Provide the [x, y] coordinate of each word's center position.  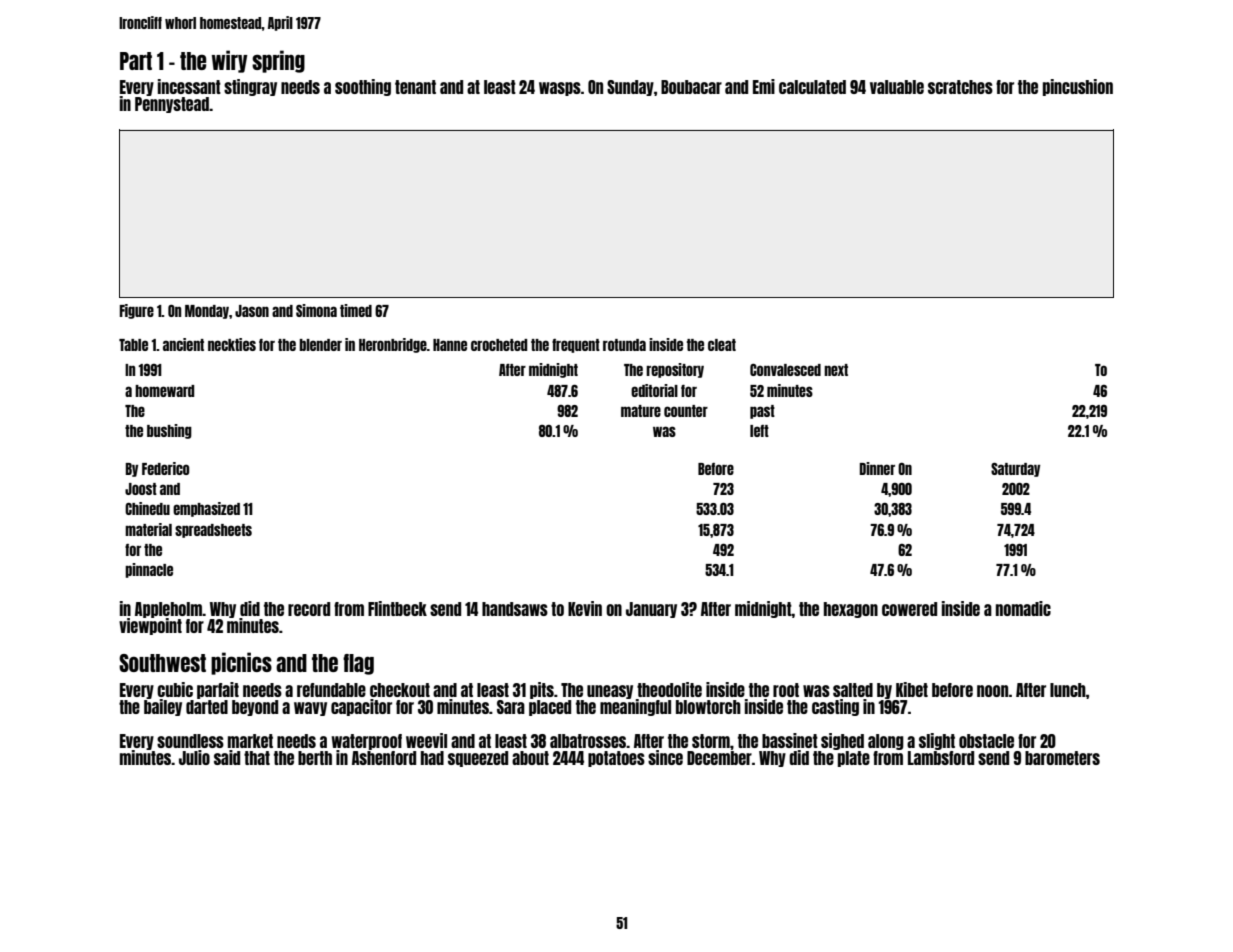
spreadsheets [213, 531]
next [836, 370]
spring [278, 61]
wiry [230, 61]
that [257, 758]
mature [641, 411]
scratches [960, 87]
